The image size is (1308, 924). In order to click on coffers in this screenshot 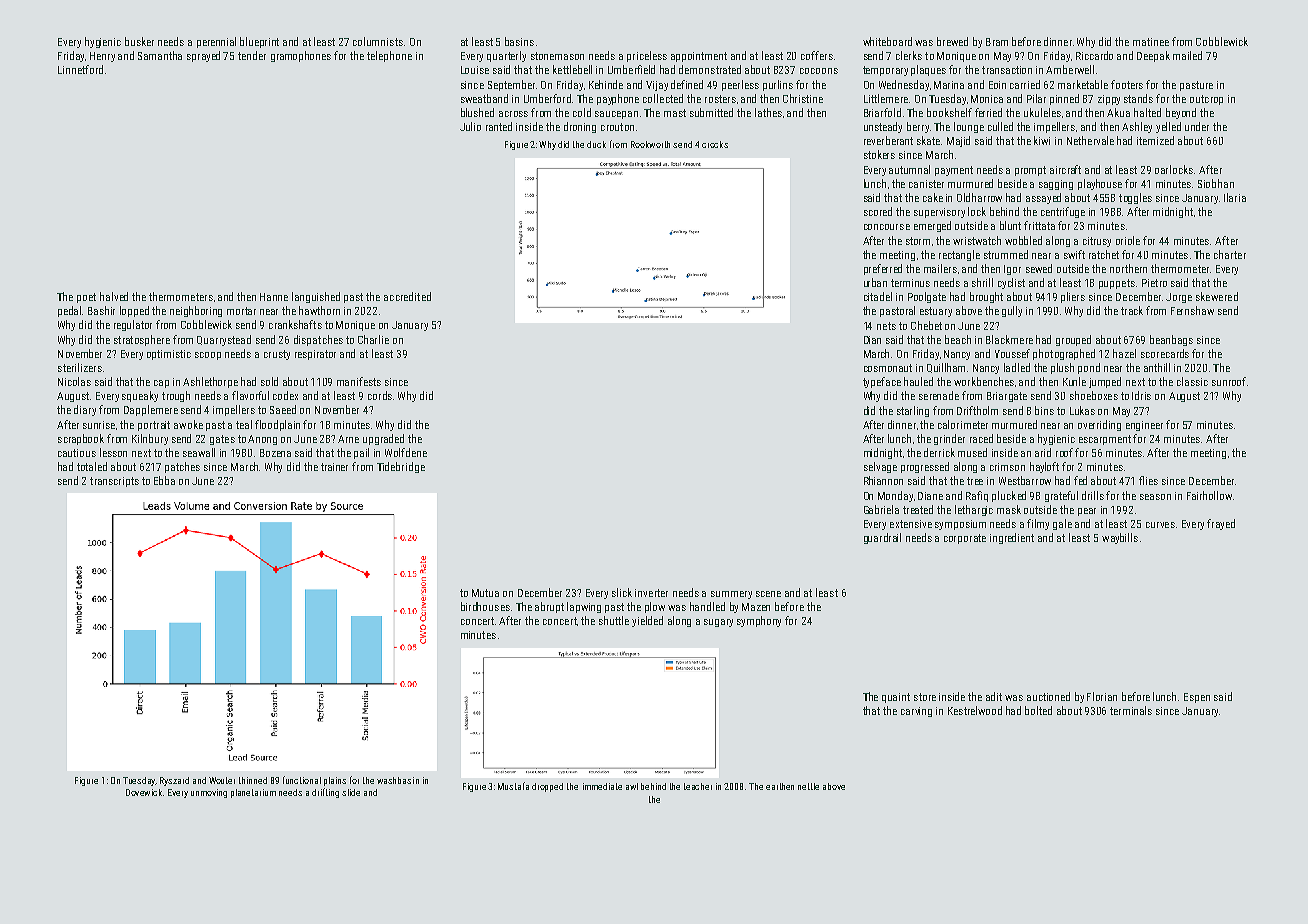, I will do `click(817, 55)`.
